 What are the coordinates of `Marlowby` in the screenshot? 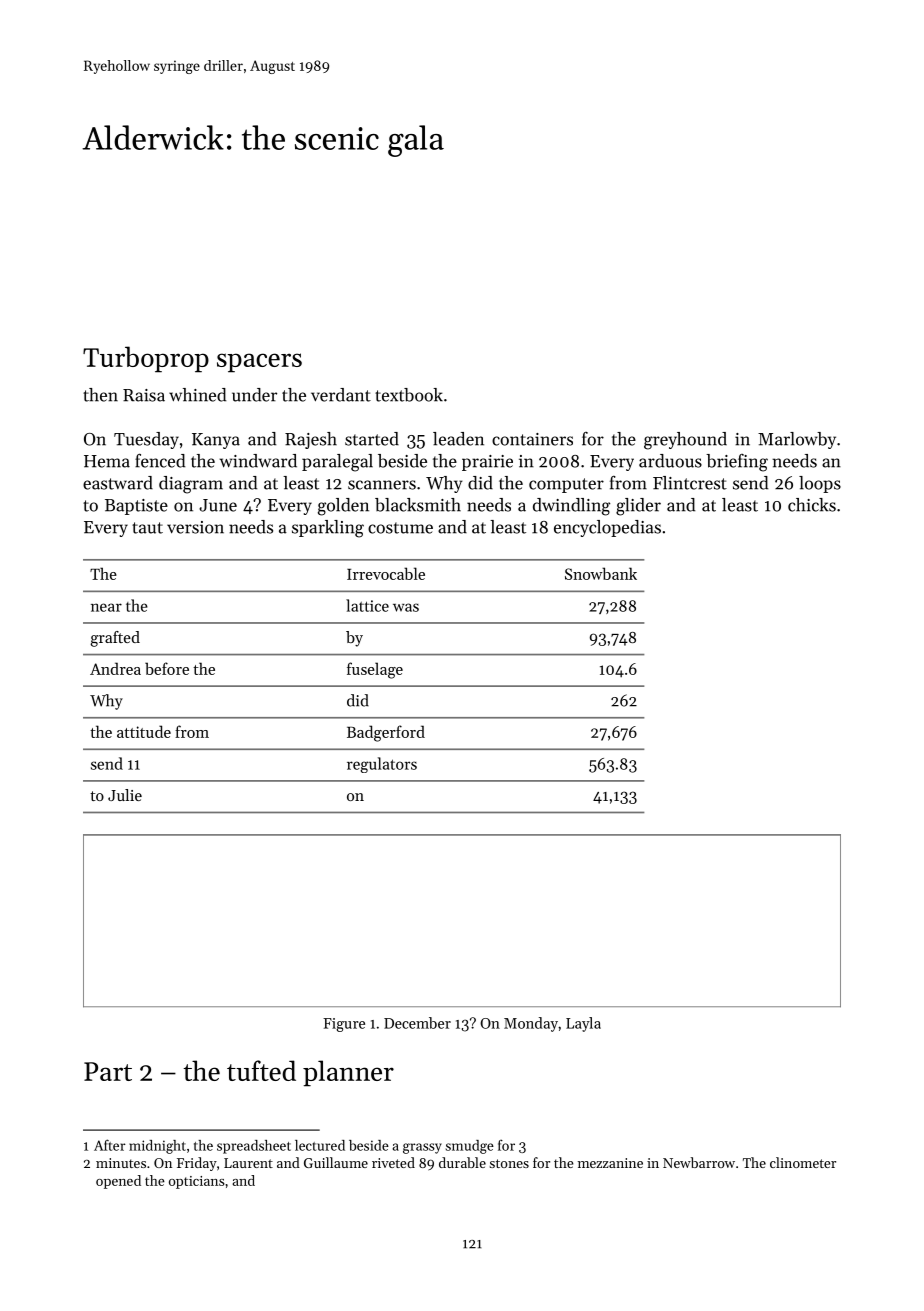 It's located at (797, 440).
